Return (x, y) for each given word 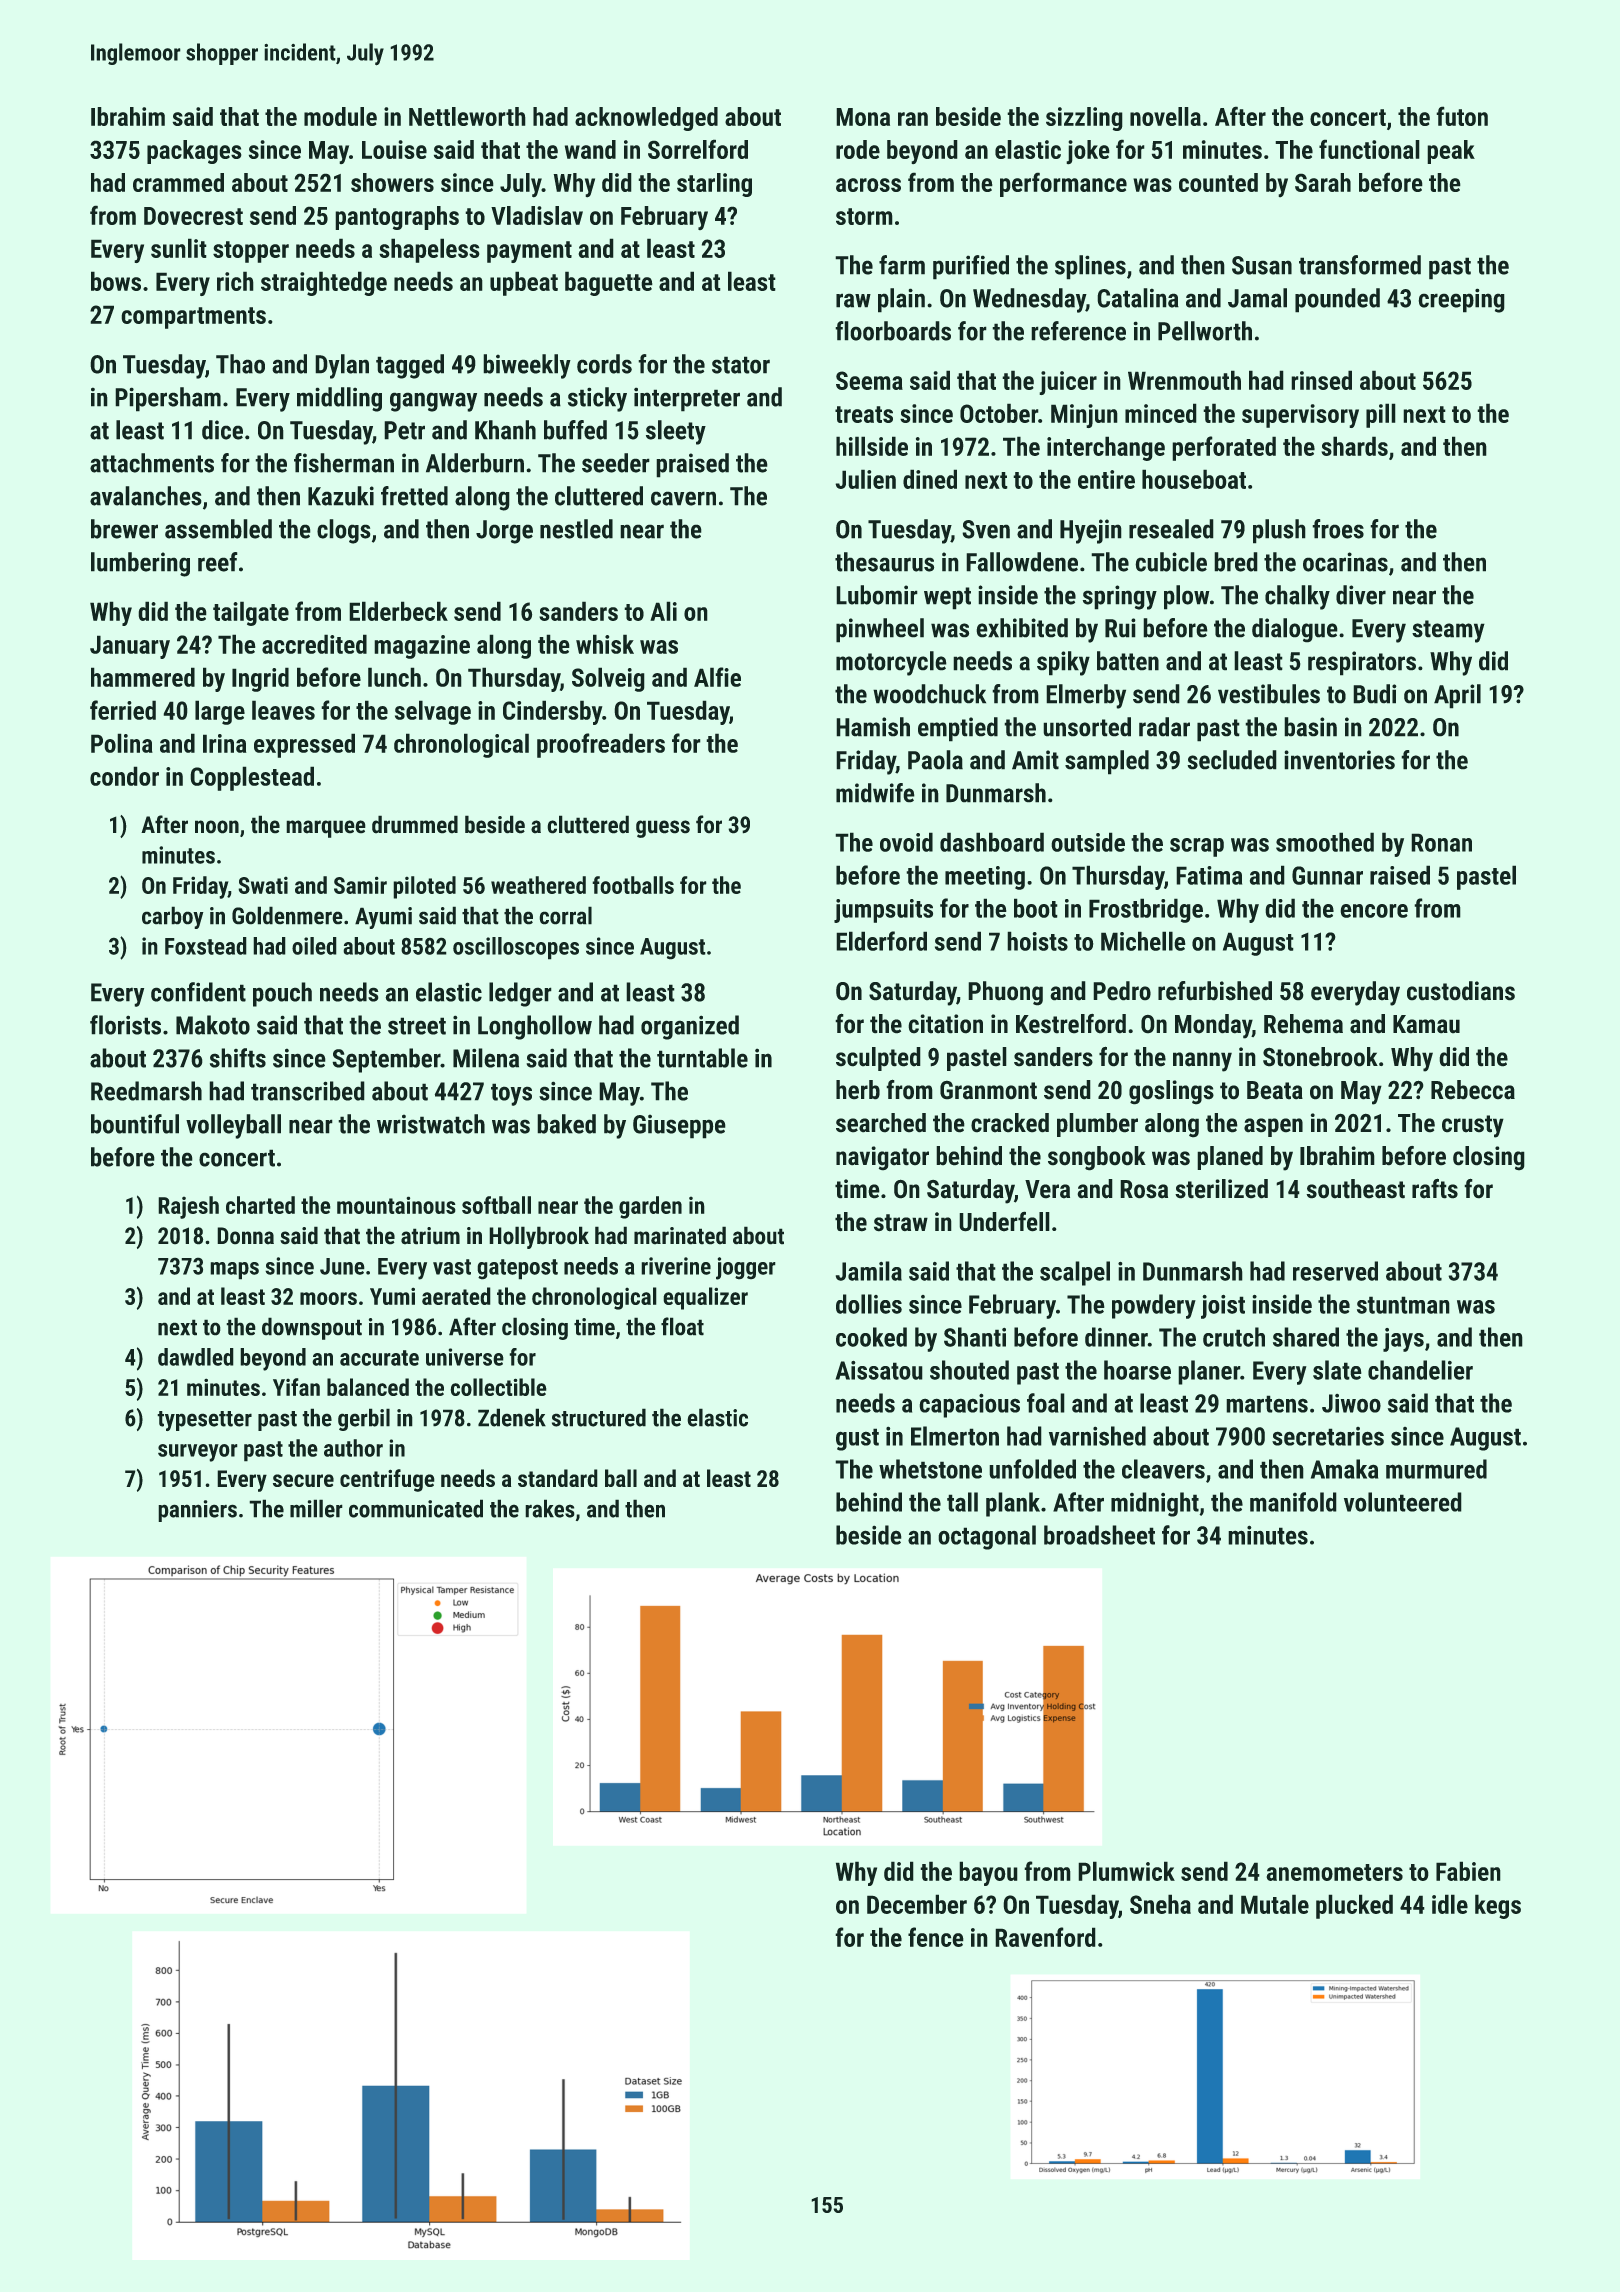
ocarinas (1345, 562)
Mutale (1275, 1904)
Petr (404, 430)
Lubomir (877, 595)
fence (936, 1937)
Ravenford (1045, 1937)
